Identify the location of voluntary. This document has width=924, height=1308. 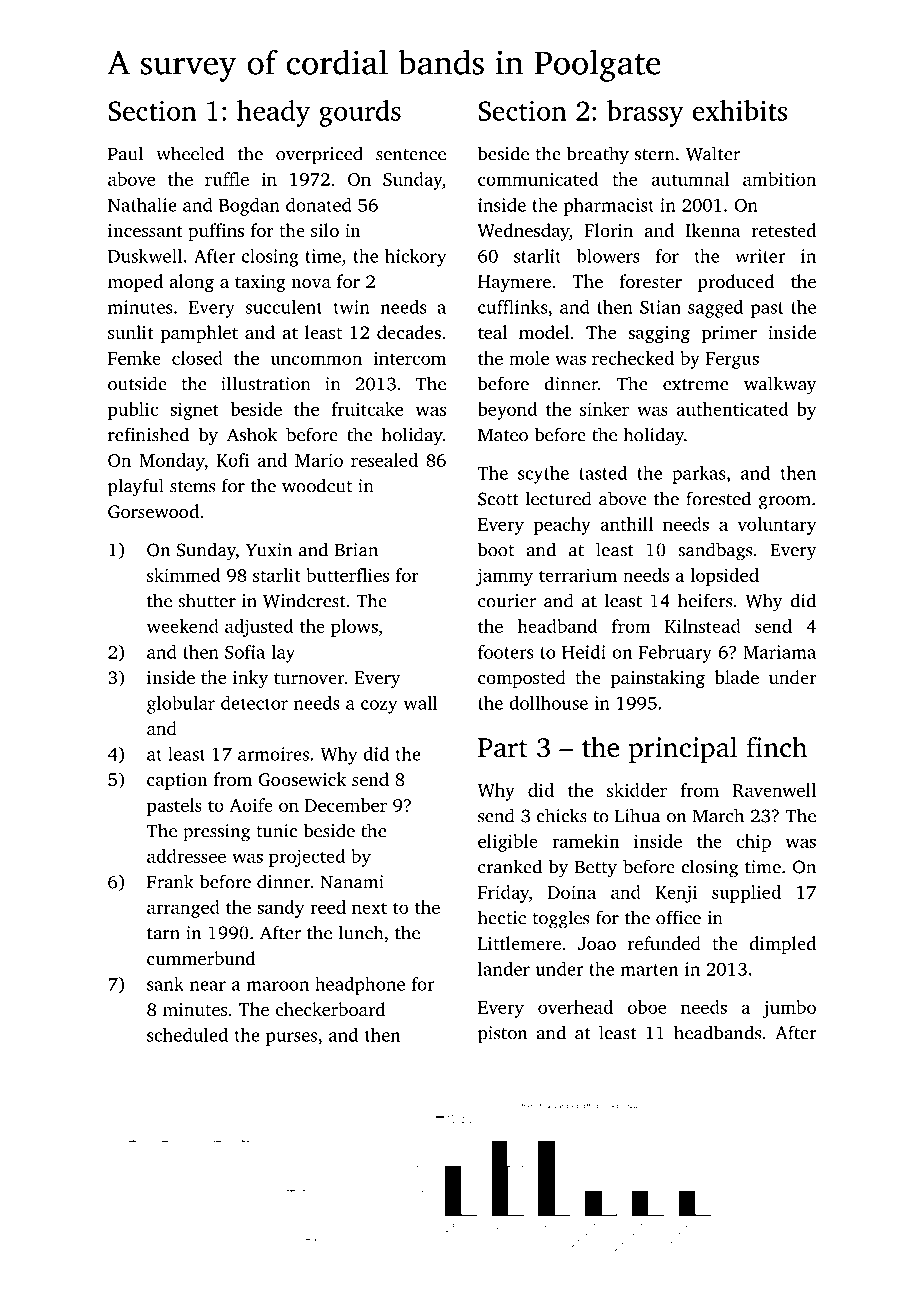
(776, 526).
